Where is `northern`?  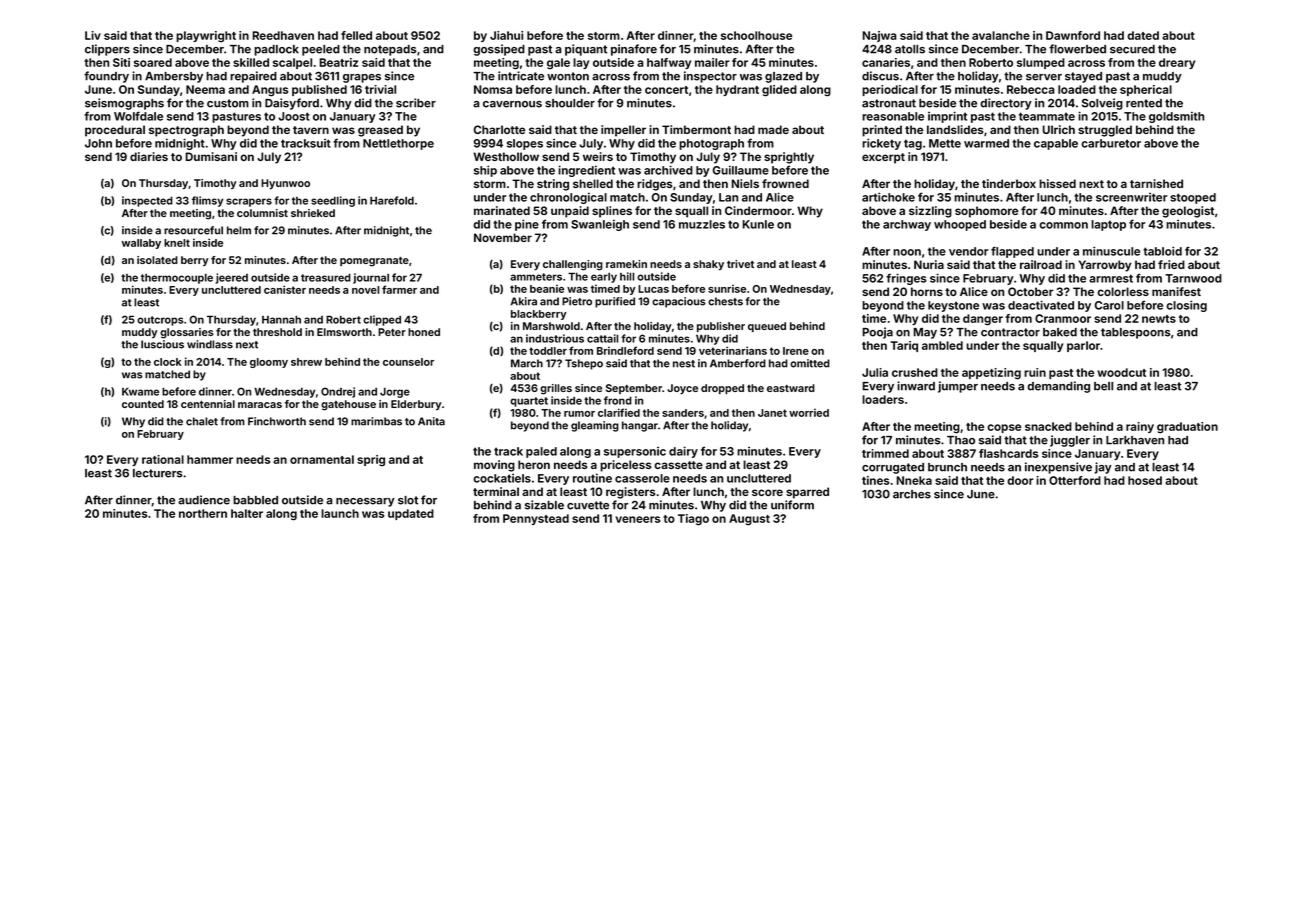
northern is located at coordinates (203, 513).
